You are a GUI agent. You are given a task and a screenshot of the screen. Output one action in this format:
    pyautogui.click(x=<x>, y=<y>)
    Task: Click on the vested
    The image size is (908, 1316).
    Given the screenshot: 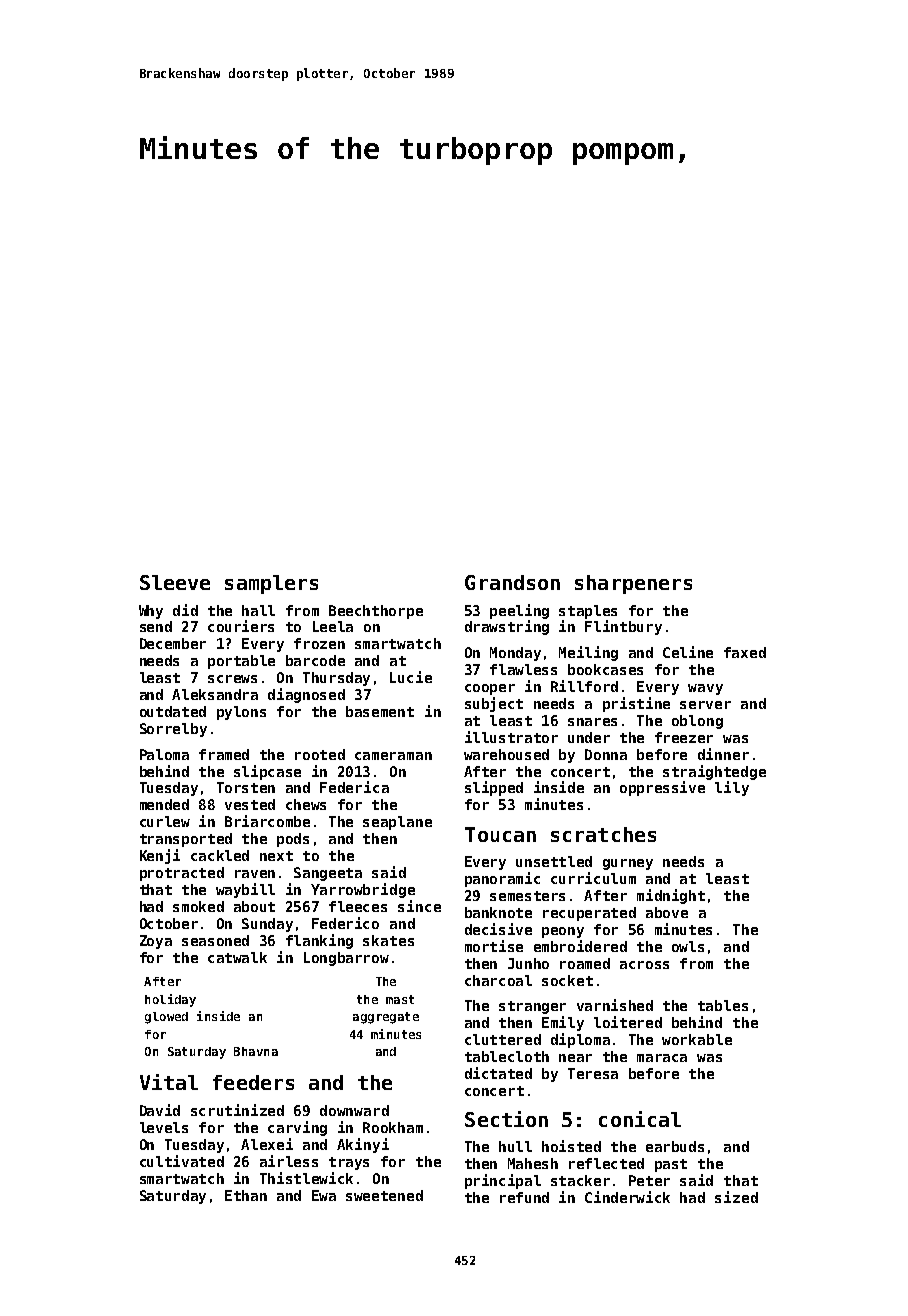 What is the action you would take?
    pyautogui.click(x=250, y=804)
